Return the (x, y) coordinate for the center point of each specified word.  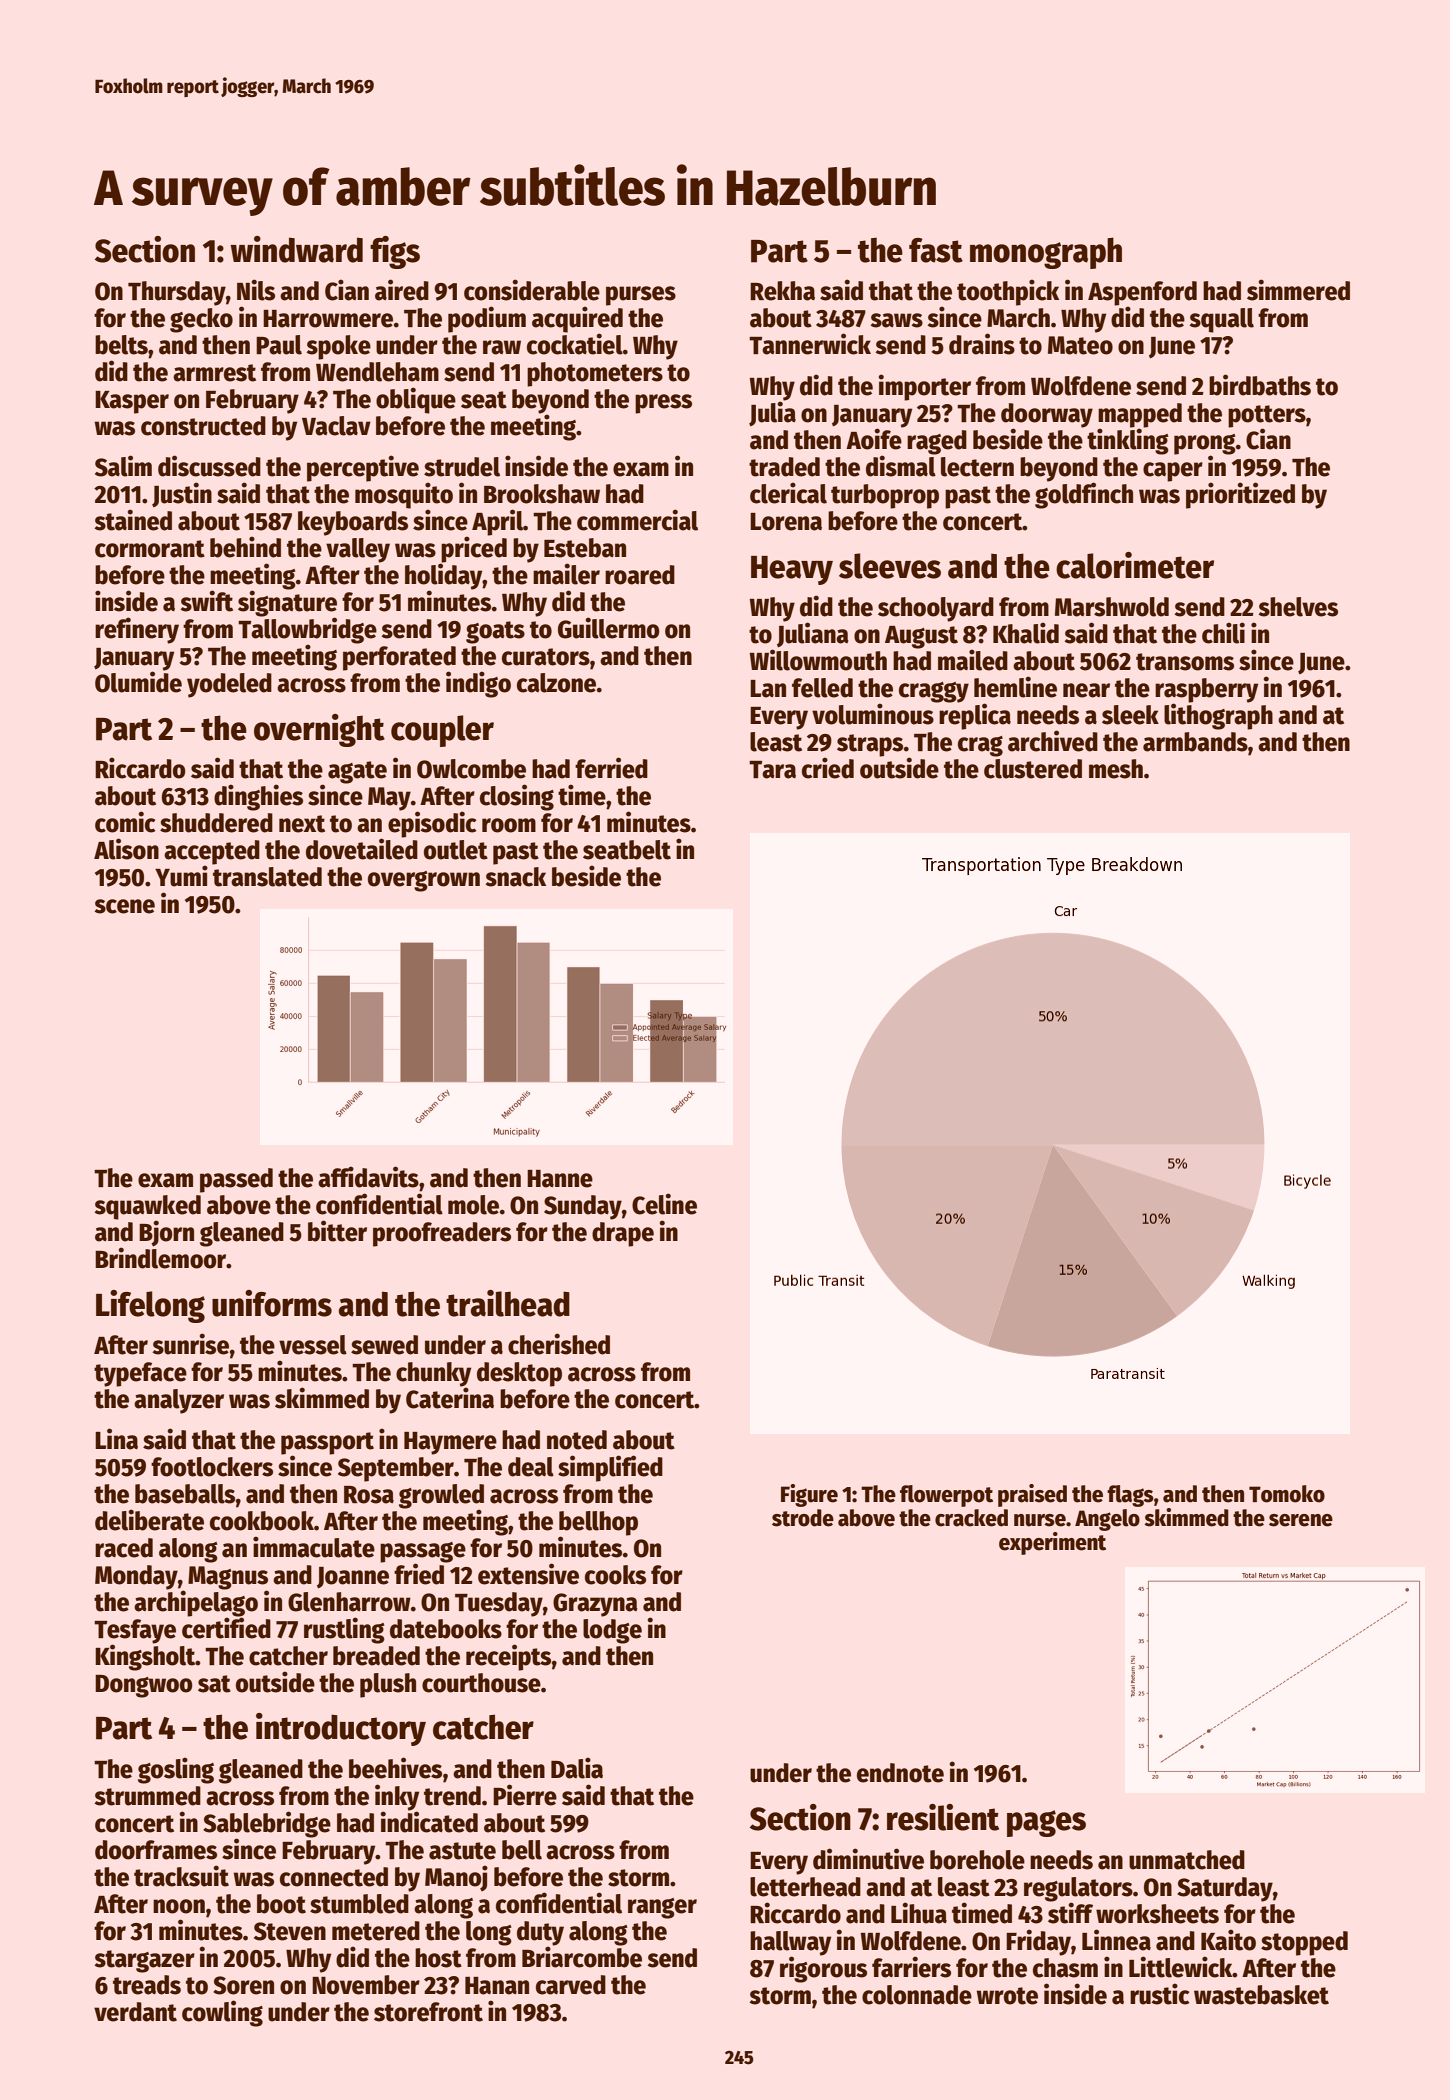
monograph (1046, 253)
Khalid (1026, 633)
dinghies (258, 797)
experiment (1052, 1543)
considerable (532, 290)
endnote (900, 1773)
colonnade (917, 1995)
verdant (135, 2012)
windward (296, 249)
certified (226, 1628)
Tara (772, 770)
